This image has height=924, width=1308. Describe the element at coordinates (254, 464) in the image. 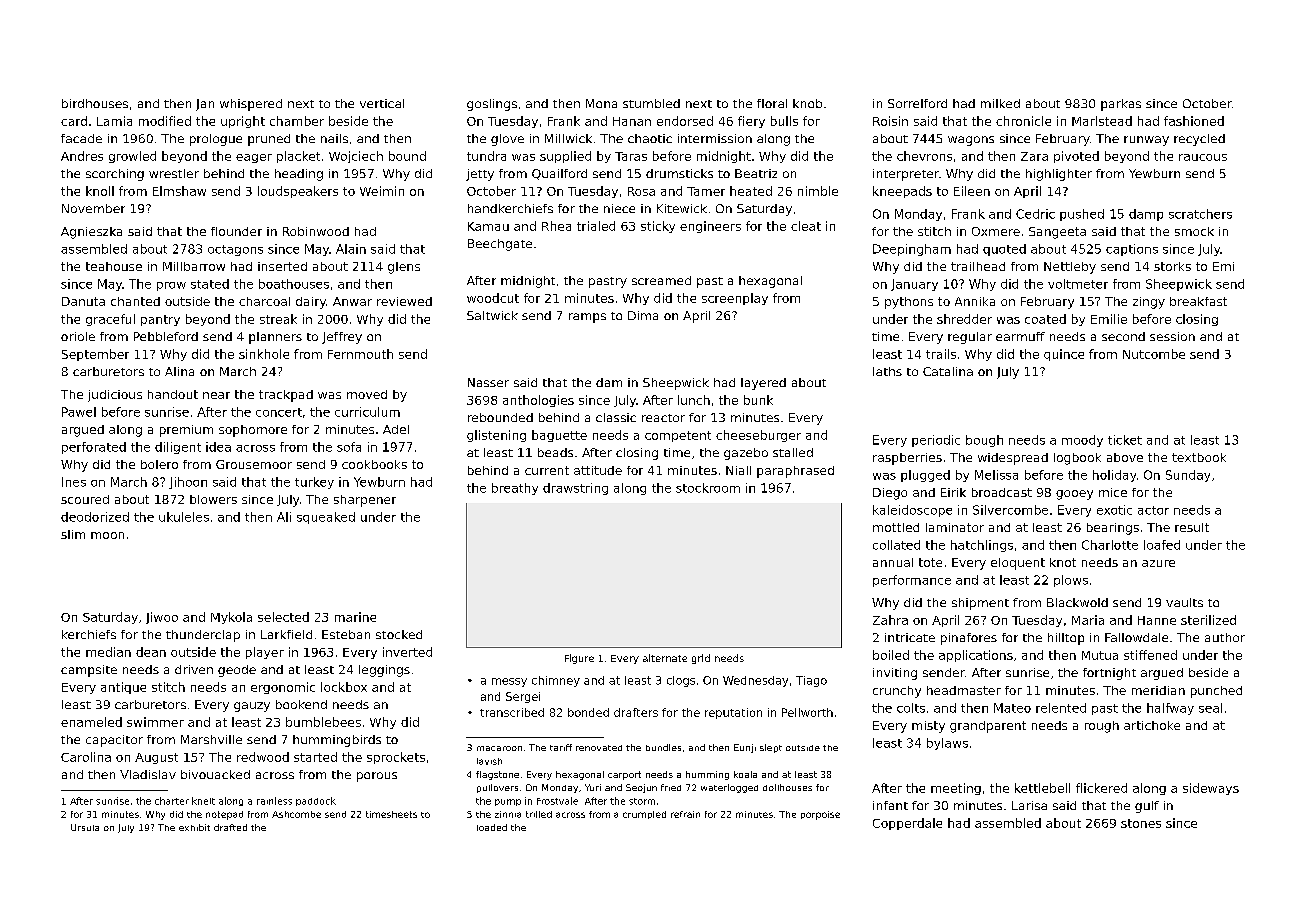

I see `Grousemoor` at that location.
